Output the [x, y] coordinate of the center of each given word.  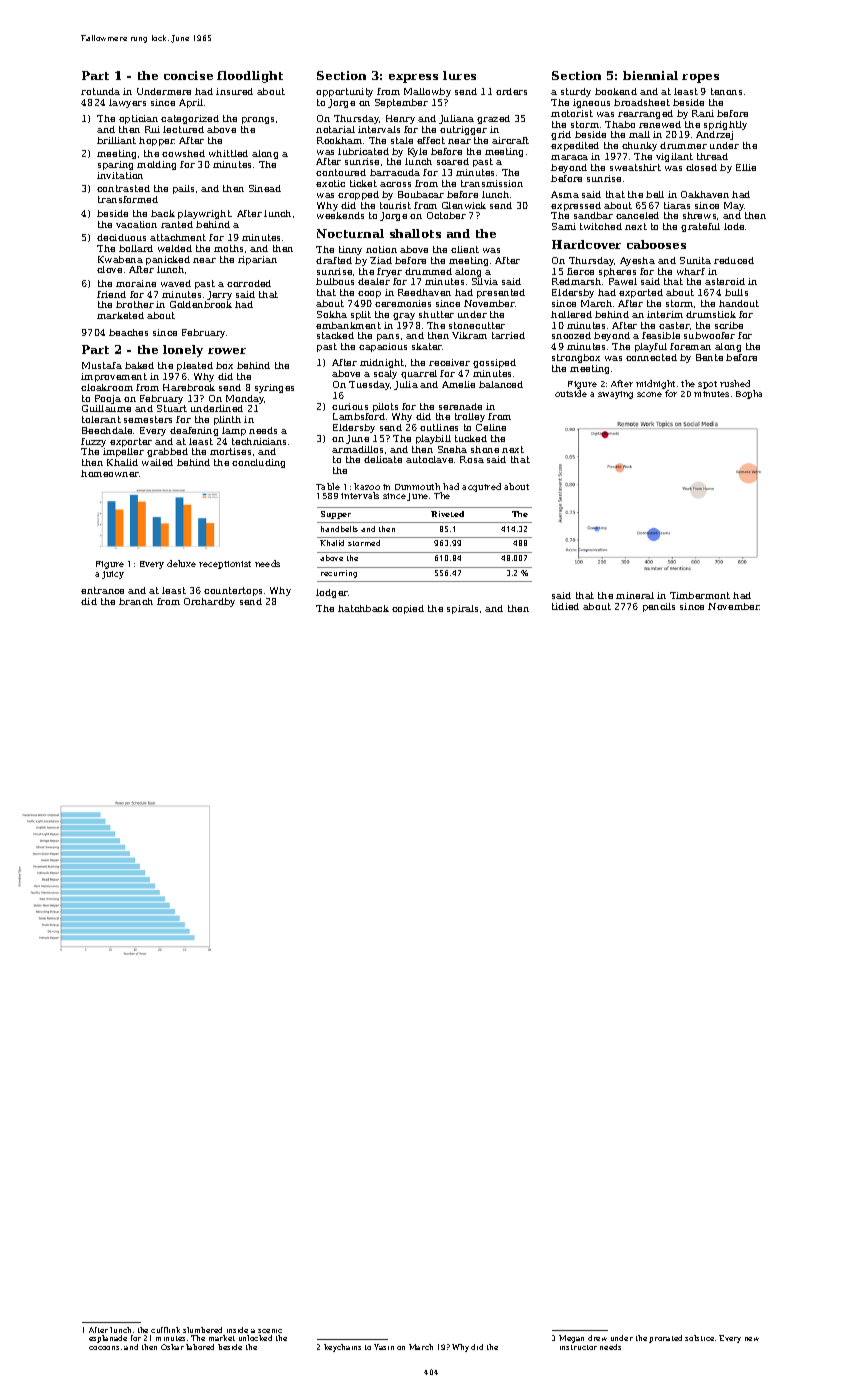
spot [707, 385]
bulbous [335, 281]
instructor [578, 1347]
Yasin [384, 1347]
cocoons [104, 1348]
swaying [615, 395]
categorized [190, 119]
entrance [102, 590]
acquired [481, 487]
